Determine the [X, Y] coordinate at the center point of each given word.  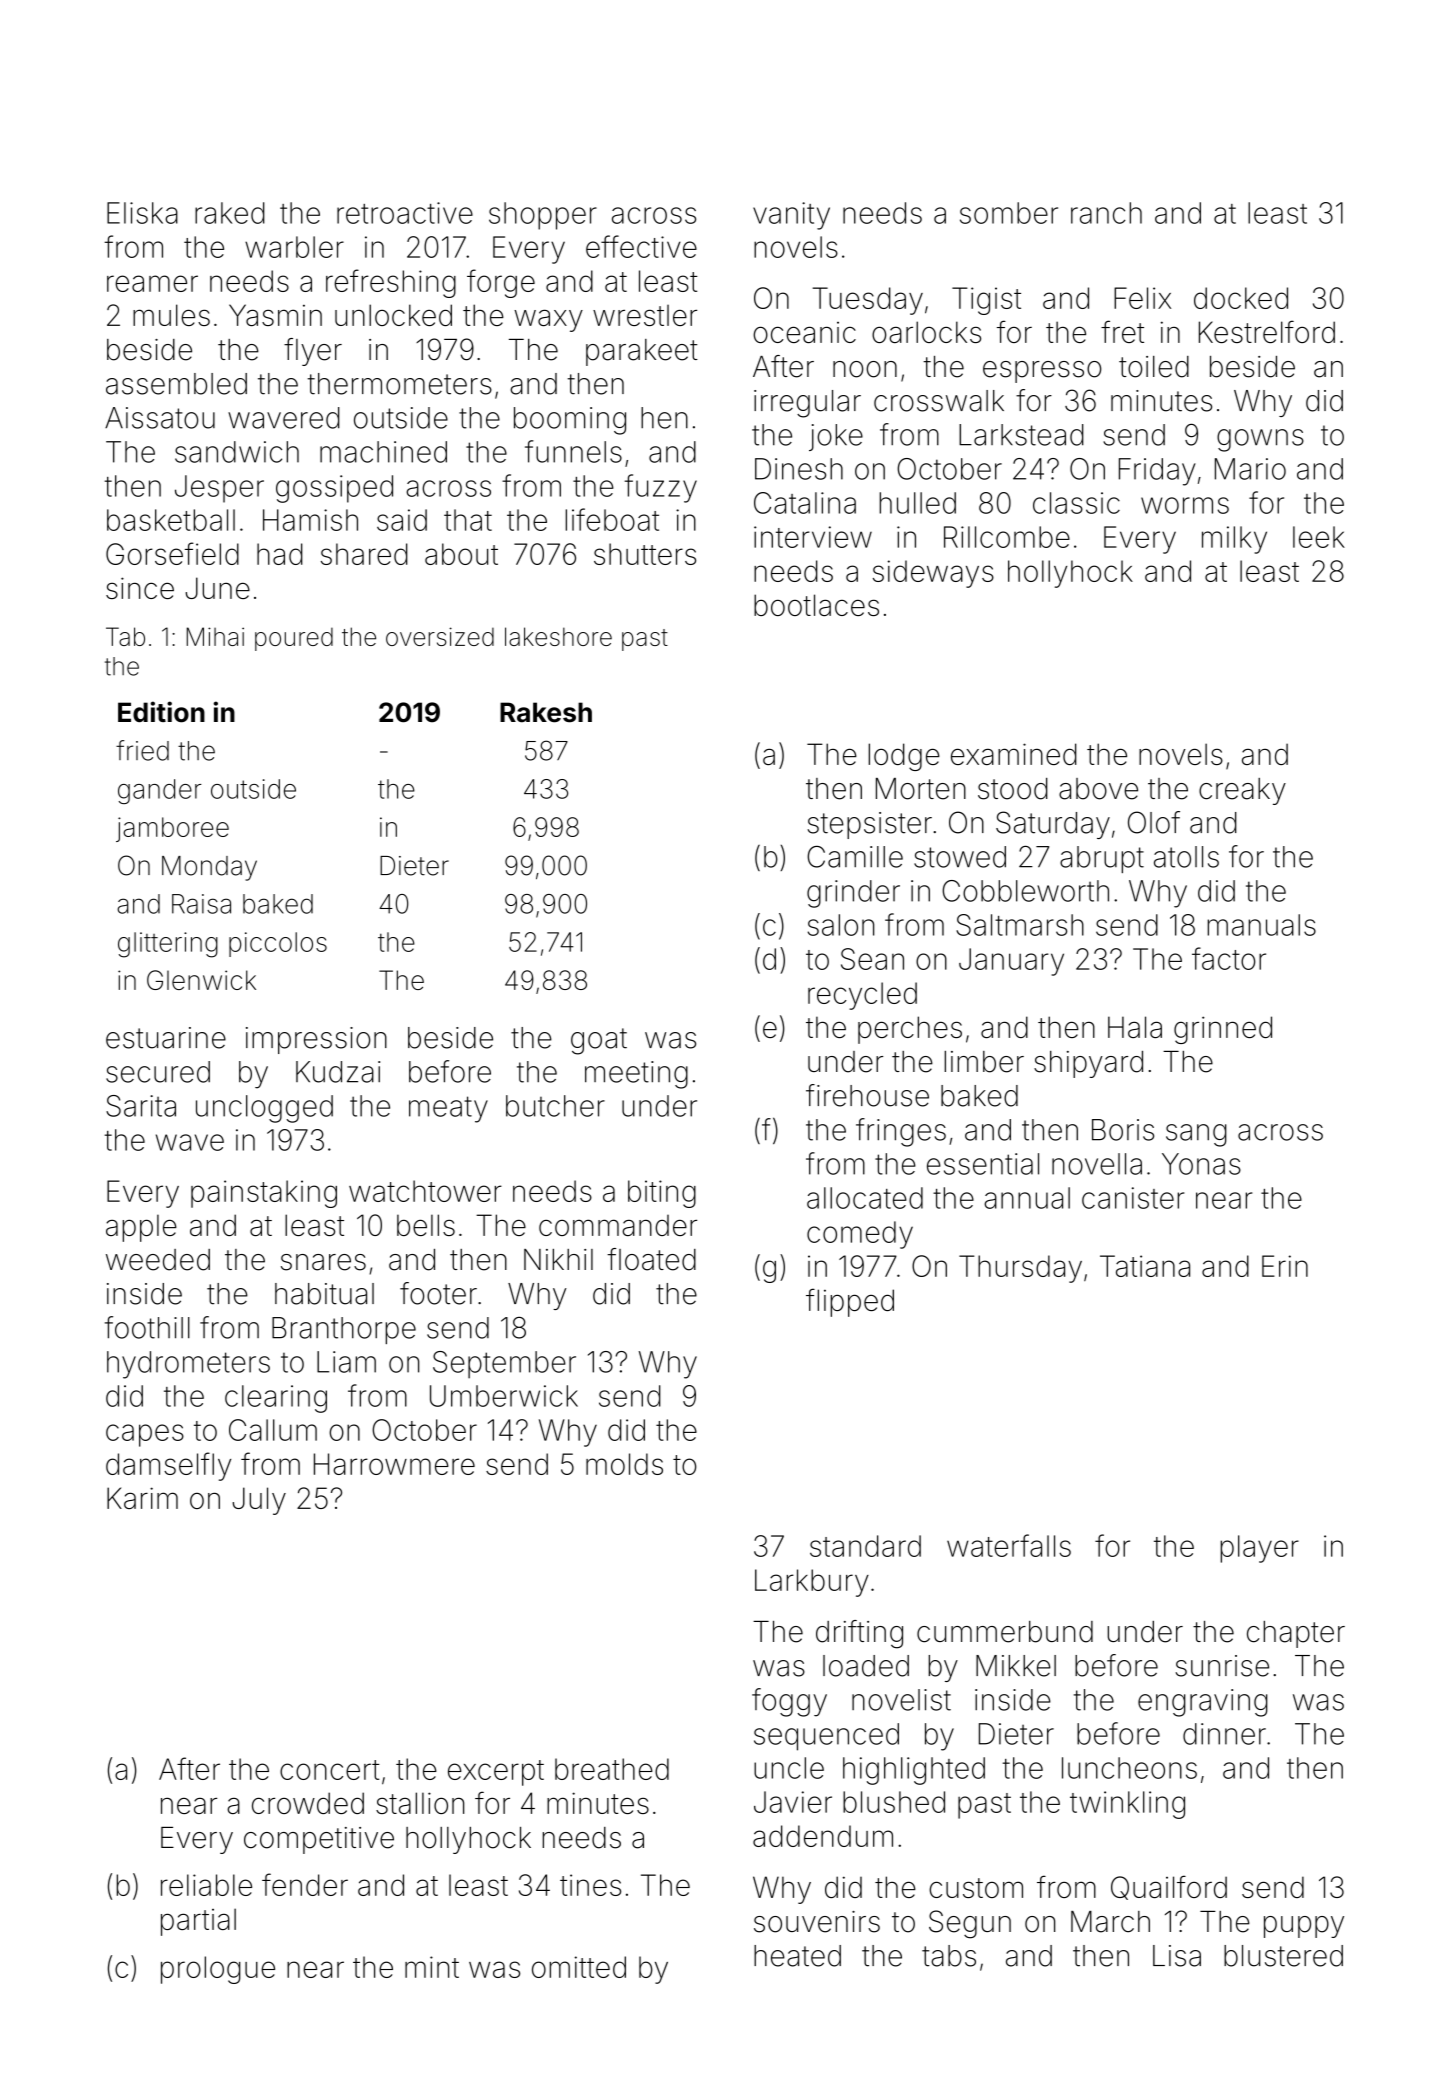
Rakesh [546, 712]
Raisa [201, 904]
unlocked [393, 315]
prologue [218, 1970]
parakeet [642, 352]
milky [1234, 540]
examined [1014, 754]
